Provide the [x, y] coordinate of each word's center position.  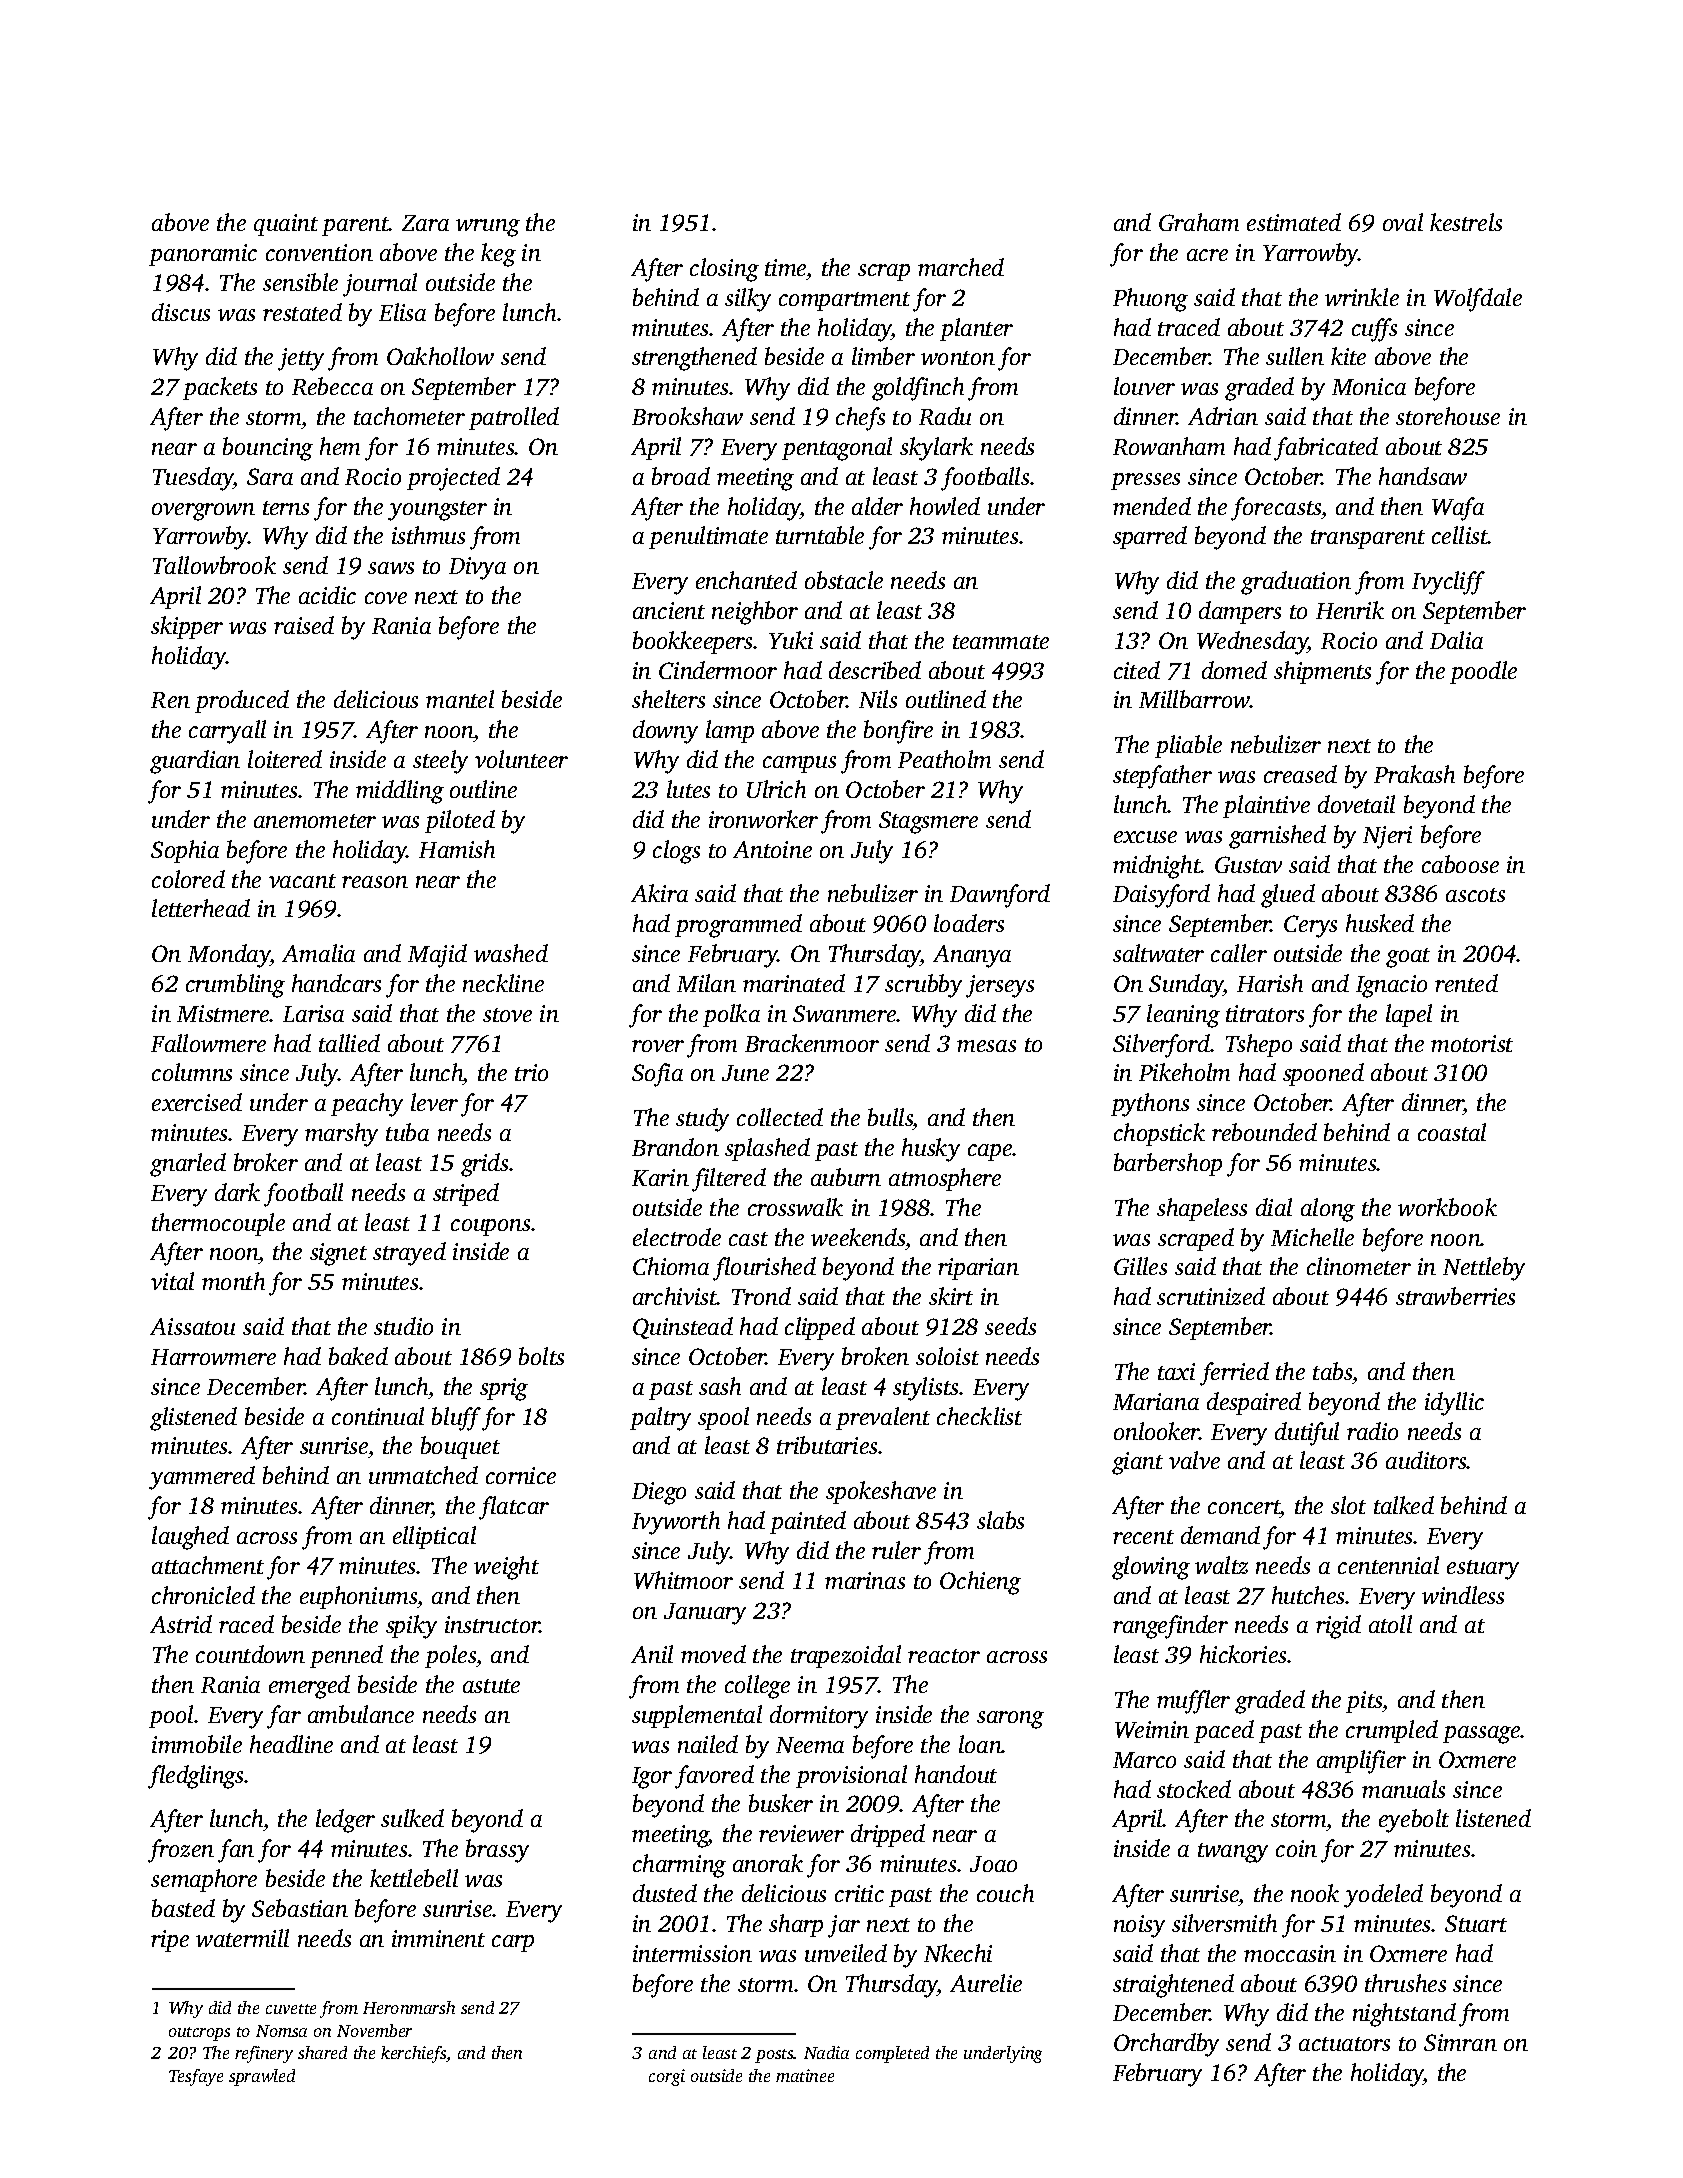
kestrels [1466, 222]
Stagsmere [928, 822]
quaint [286, 225]
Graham [1199, 222]
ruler [896, 1550]
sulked [412, 1818]
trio [531, 1072]
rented [1466, 983]
